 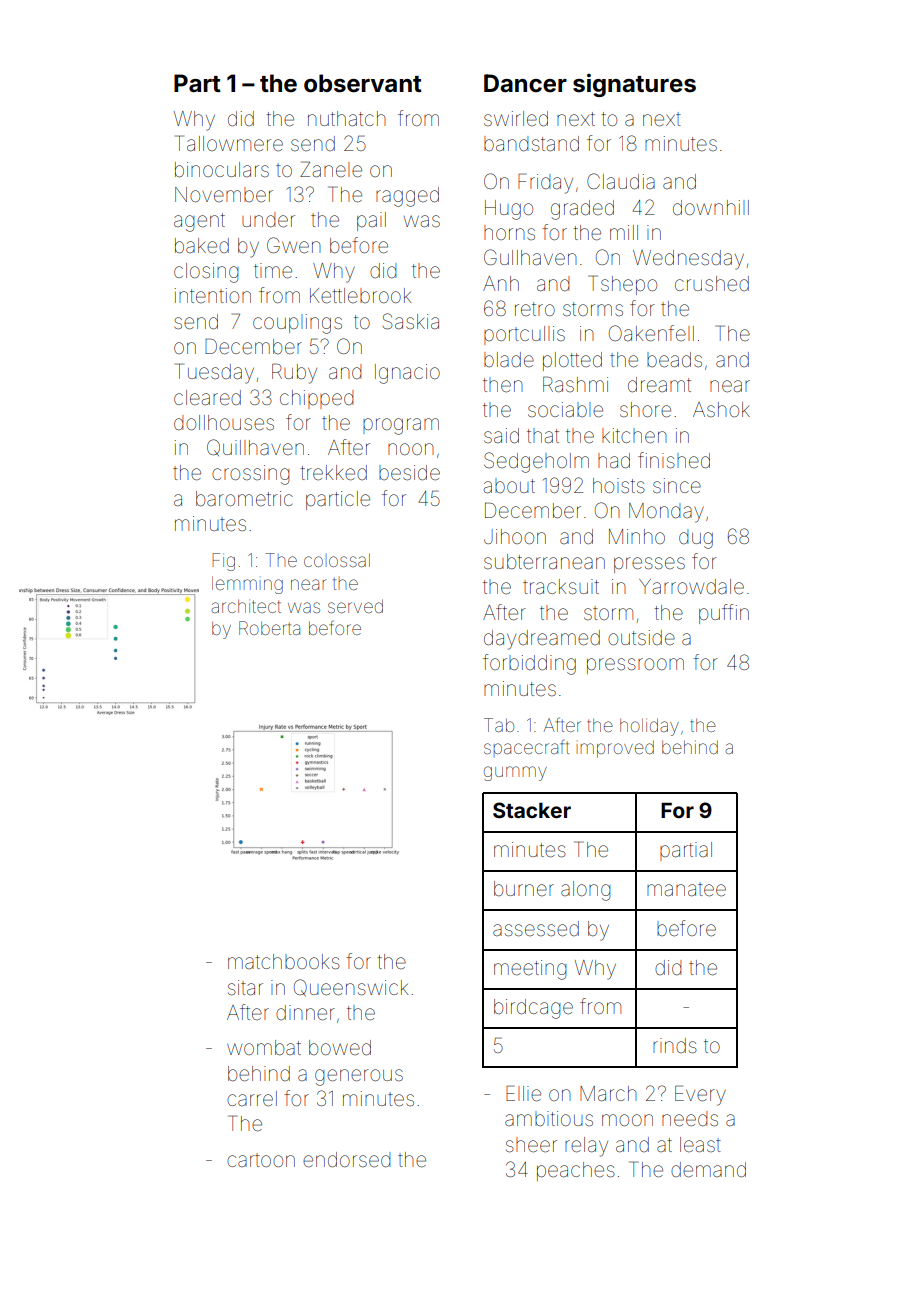 What do you see at coordinates (346, 1160) in the document?
I see `endorsed` at bounding box center [346, 1160].
